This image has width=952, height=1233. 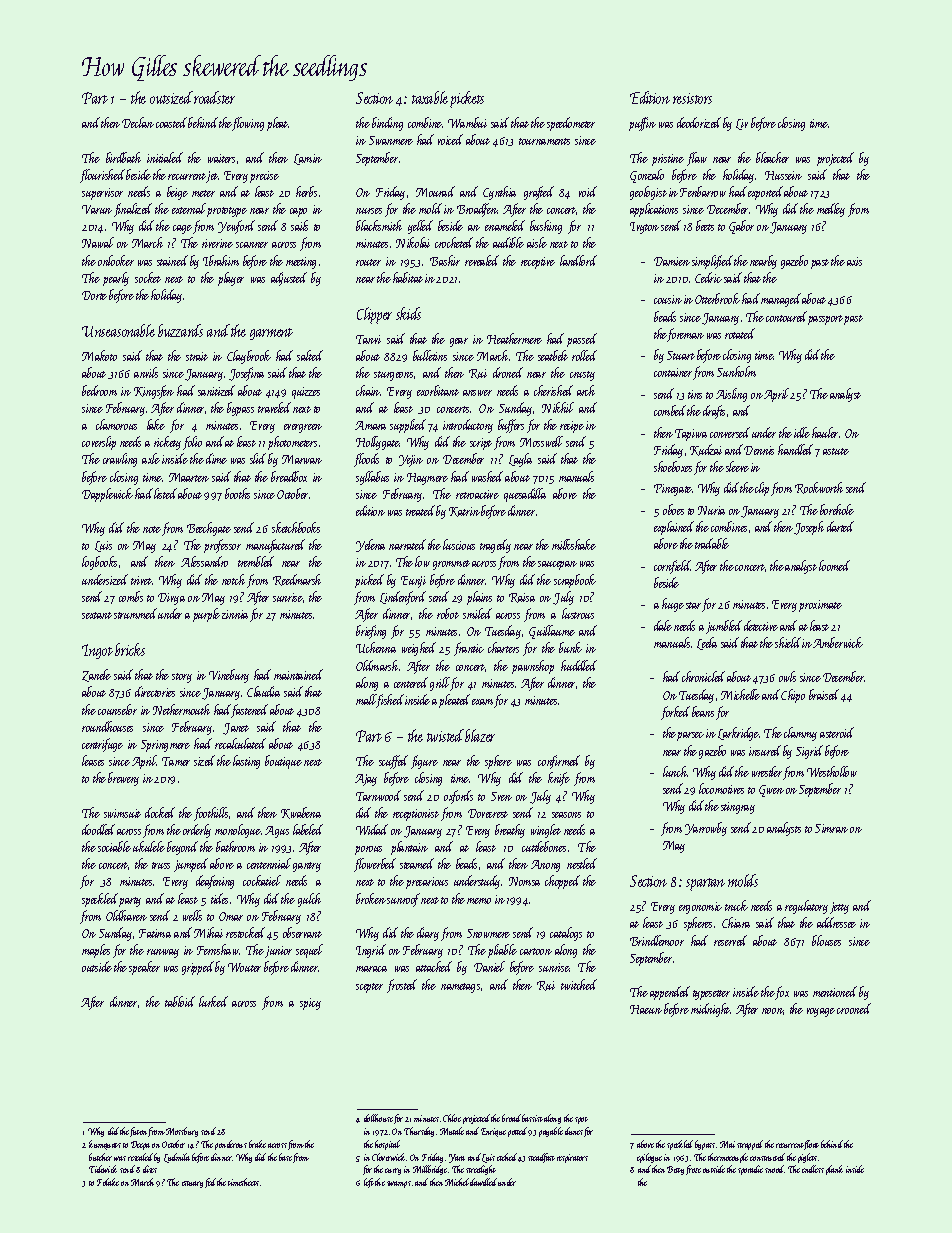 I want to click on cartoon, so click(x=536, y=951).
